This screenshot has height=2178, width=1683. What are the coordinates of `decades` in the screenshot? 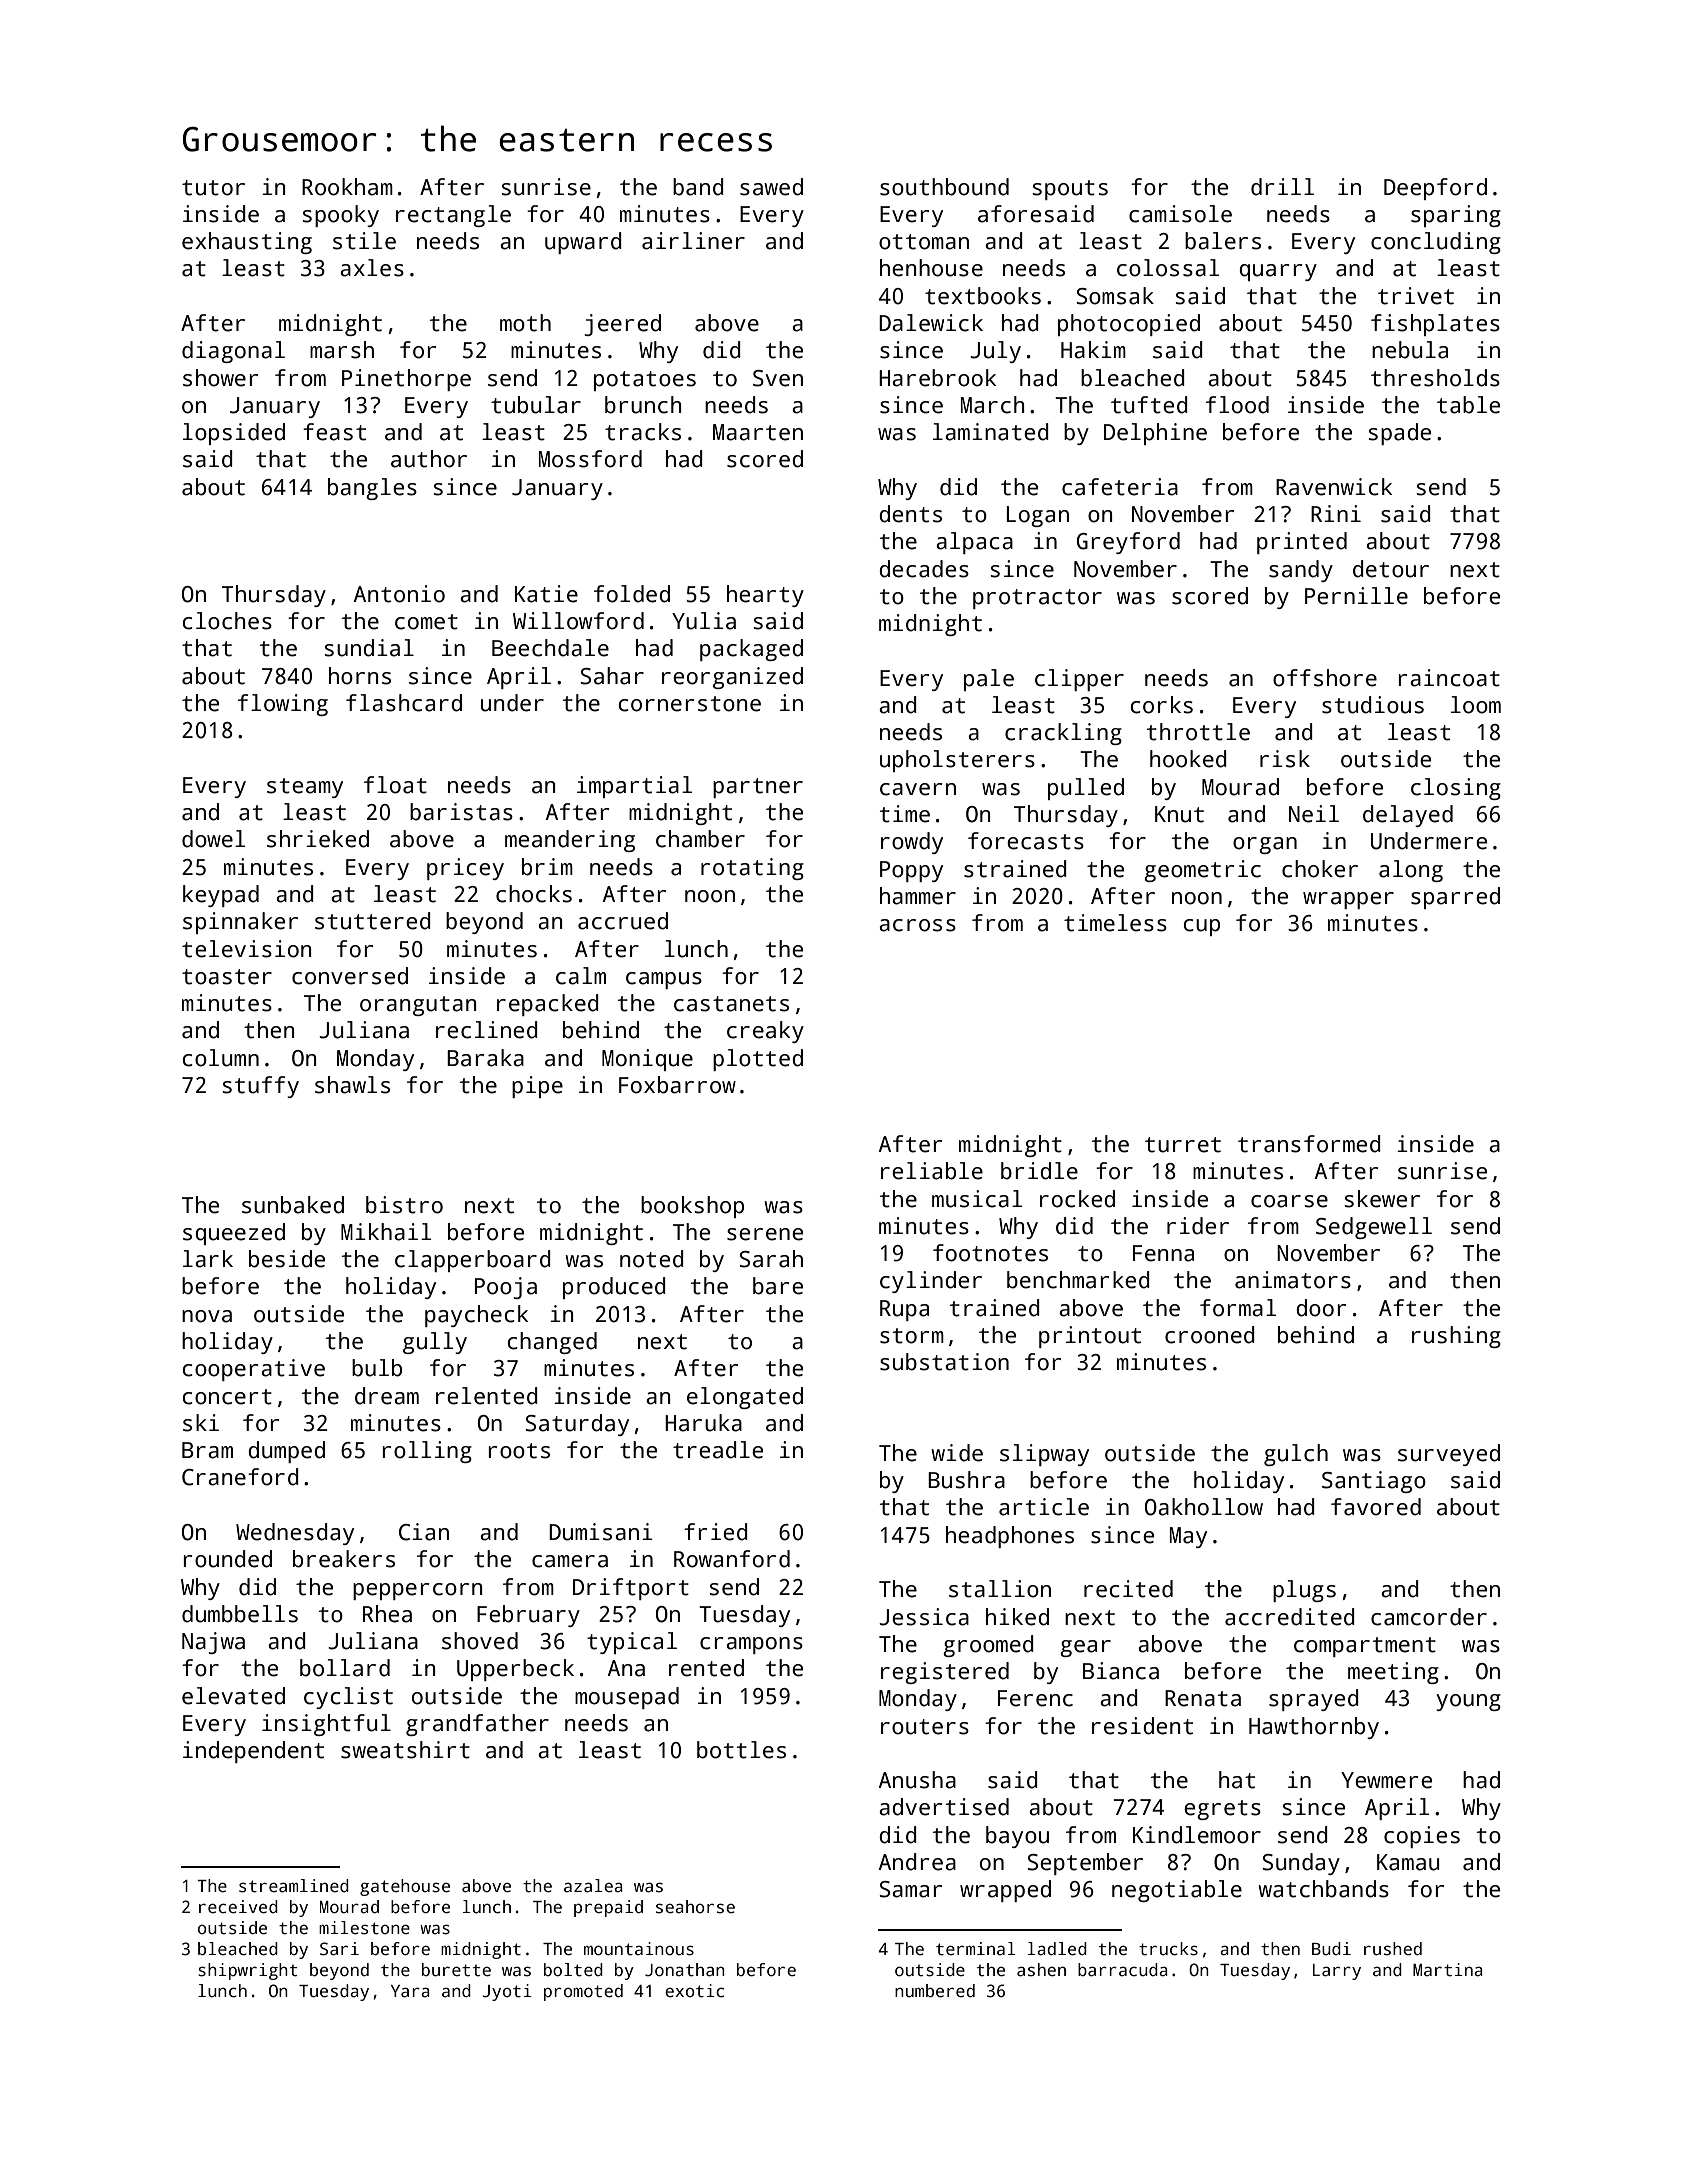 It's located at (924, 569).
